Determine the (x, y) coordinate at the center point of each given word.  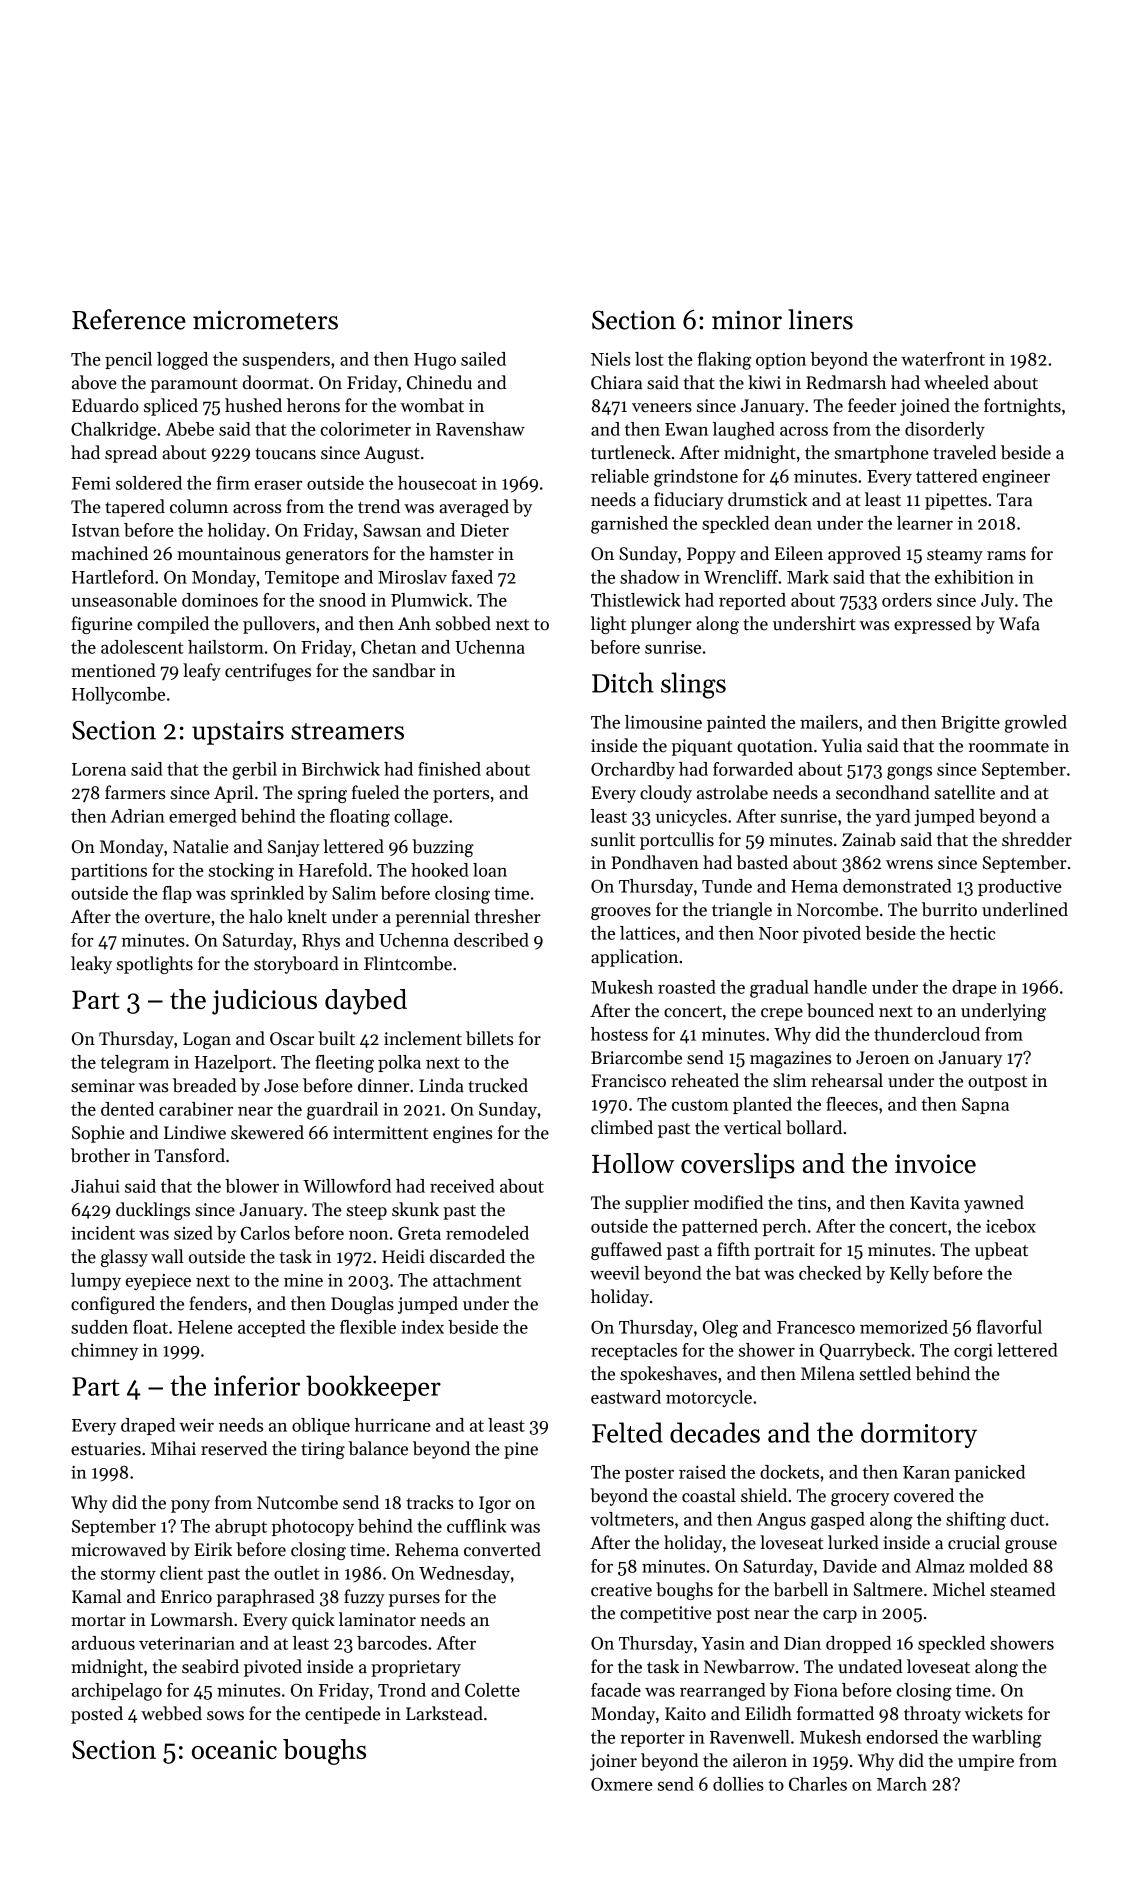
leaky (91, 965)
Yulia (842, 745)
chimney (104, 1351)
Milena (828, 1373)
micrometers (265, 320)
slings (693, 685)
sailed (483, 359)
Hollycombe (118, 695)
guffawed (626, 1251)
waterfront (943, 359)
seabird (210, 1666)
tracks (430, 1502)
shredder (1037, 839)
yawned (994, 1204)
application (634, 958)
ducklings (153, 1211)
